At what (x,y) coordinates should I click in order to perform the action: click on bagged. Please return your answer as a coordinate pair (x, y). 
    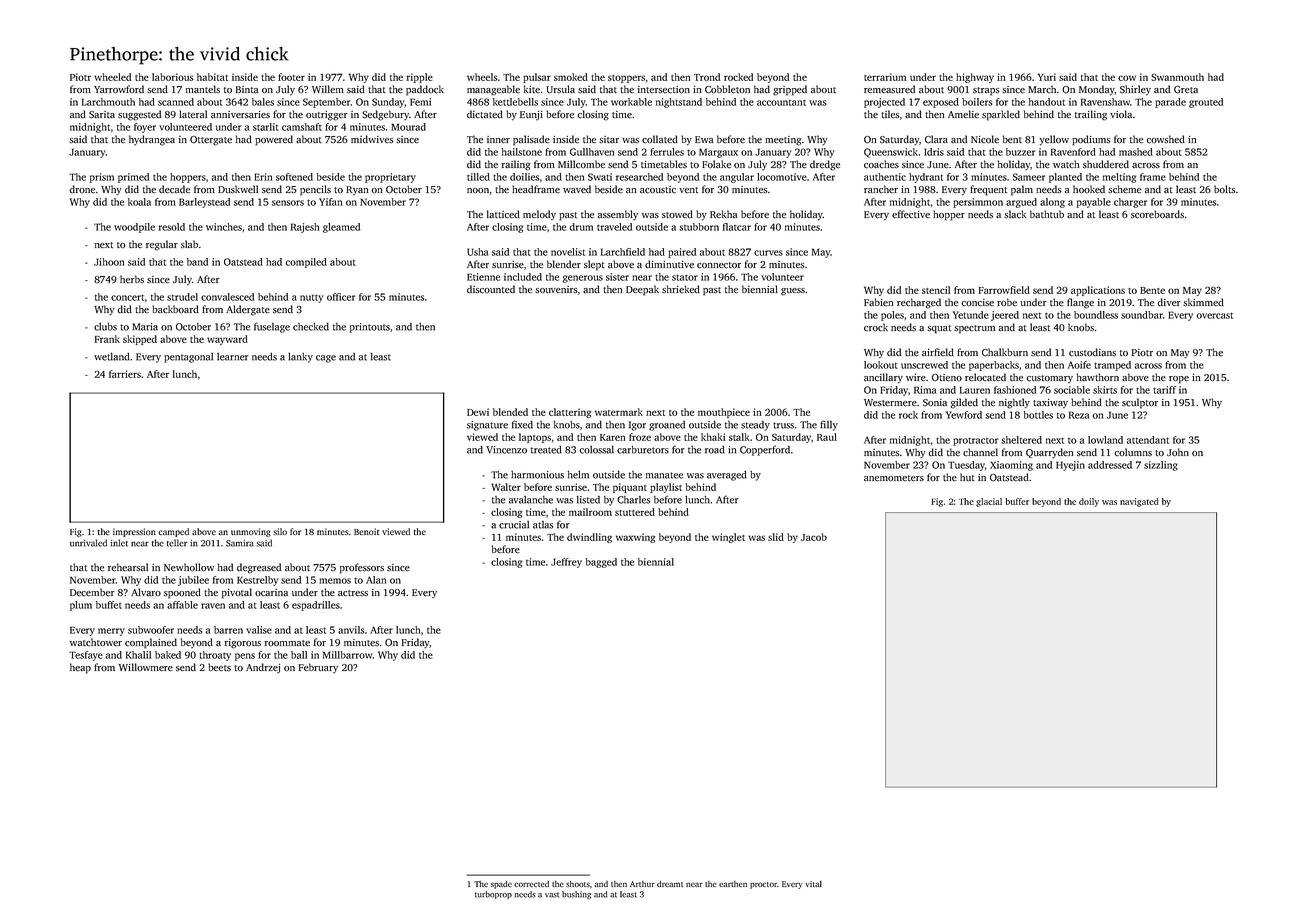
    Looking at the image, I should click on (601, 563).
